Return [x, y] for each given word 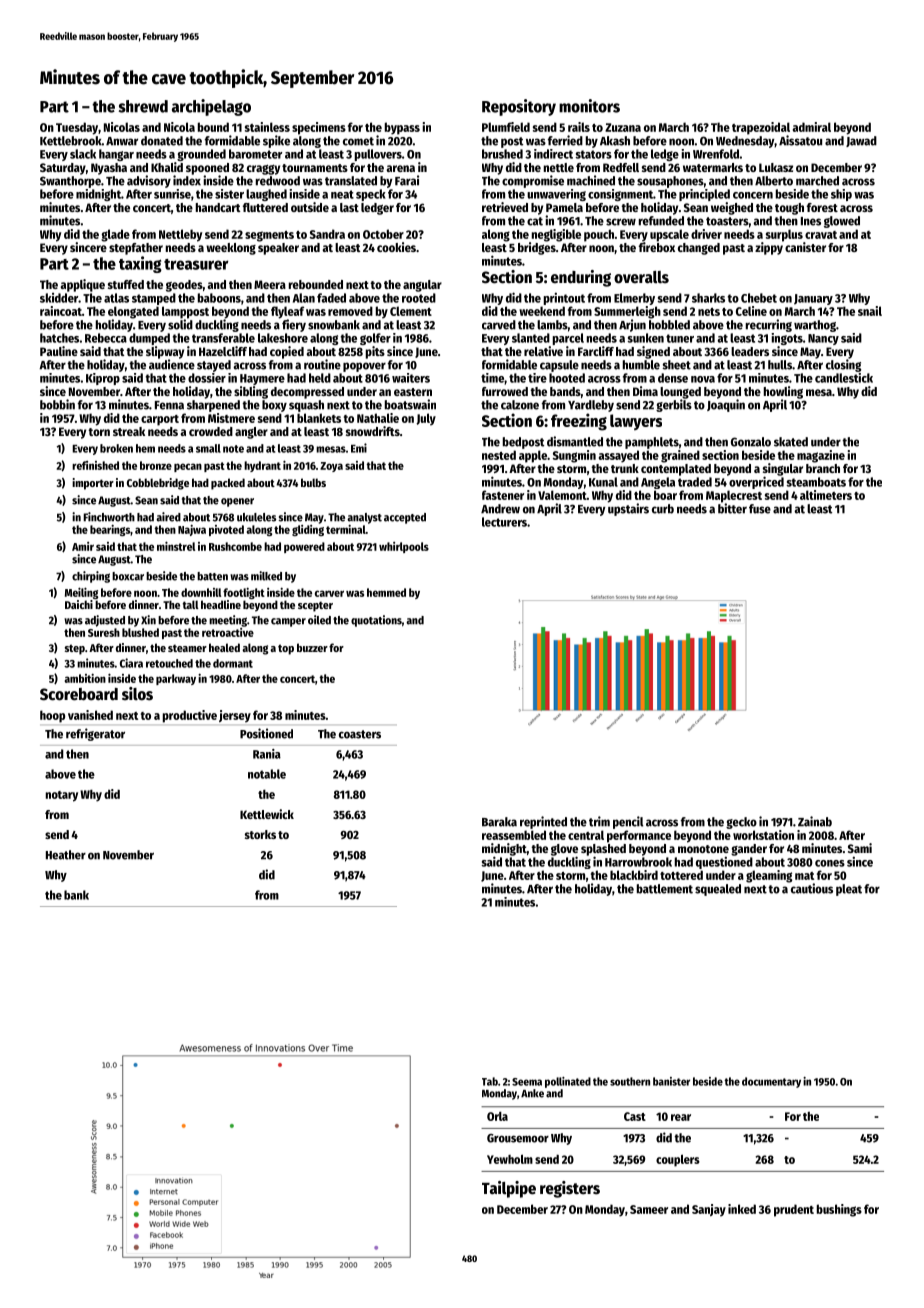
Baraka [499, 822]
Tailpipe [509, 1189]
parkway [176, 679]
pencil [628, 822]
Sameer [649, 1209]
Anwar [122, 141]
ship [841, 195]
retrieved [505, 207]
